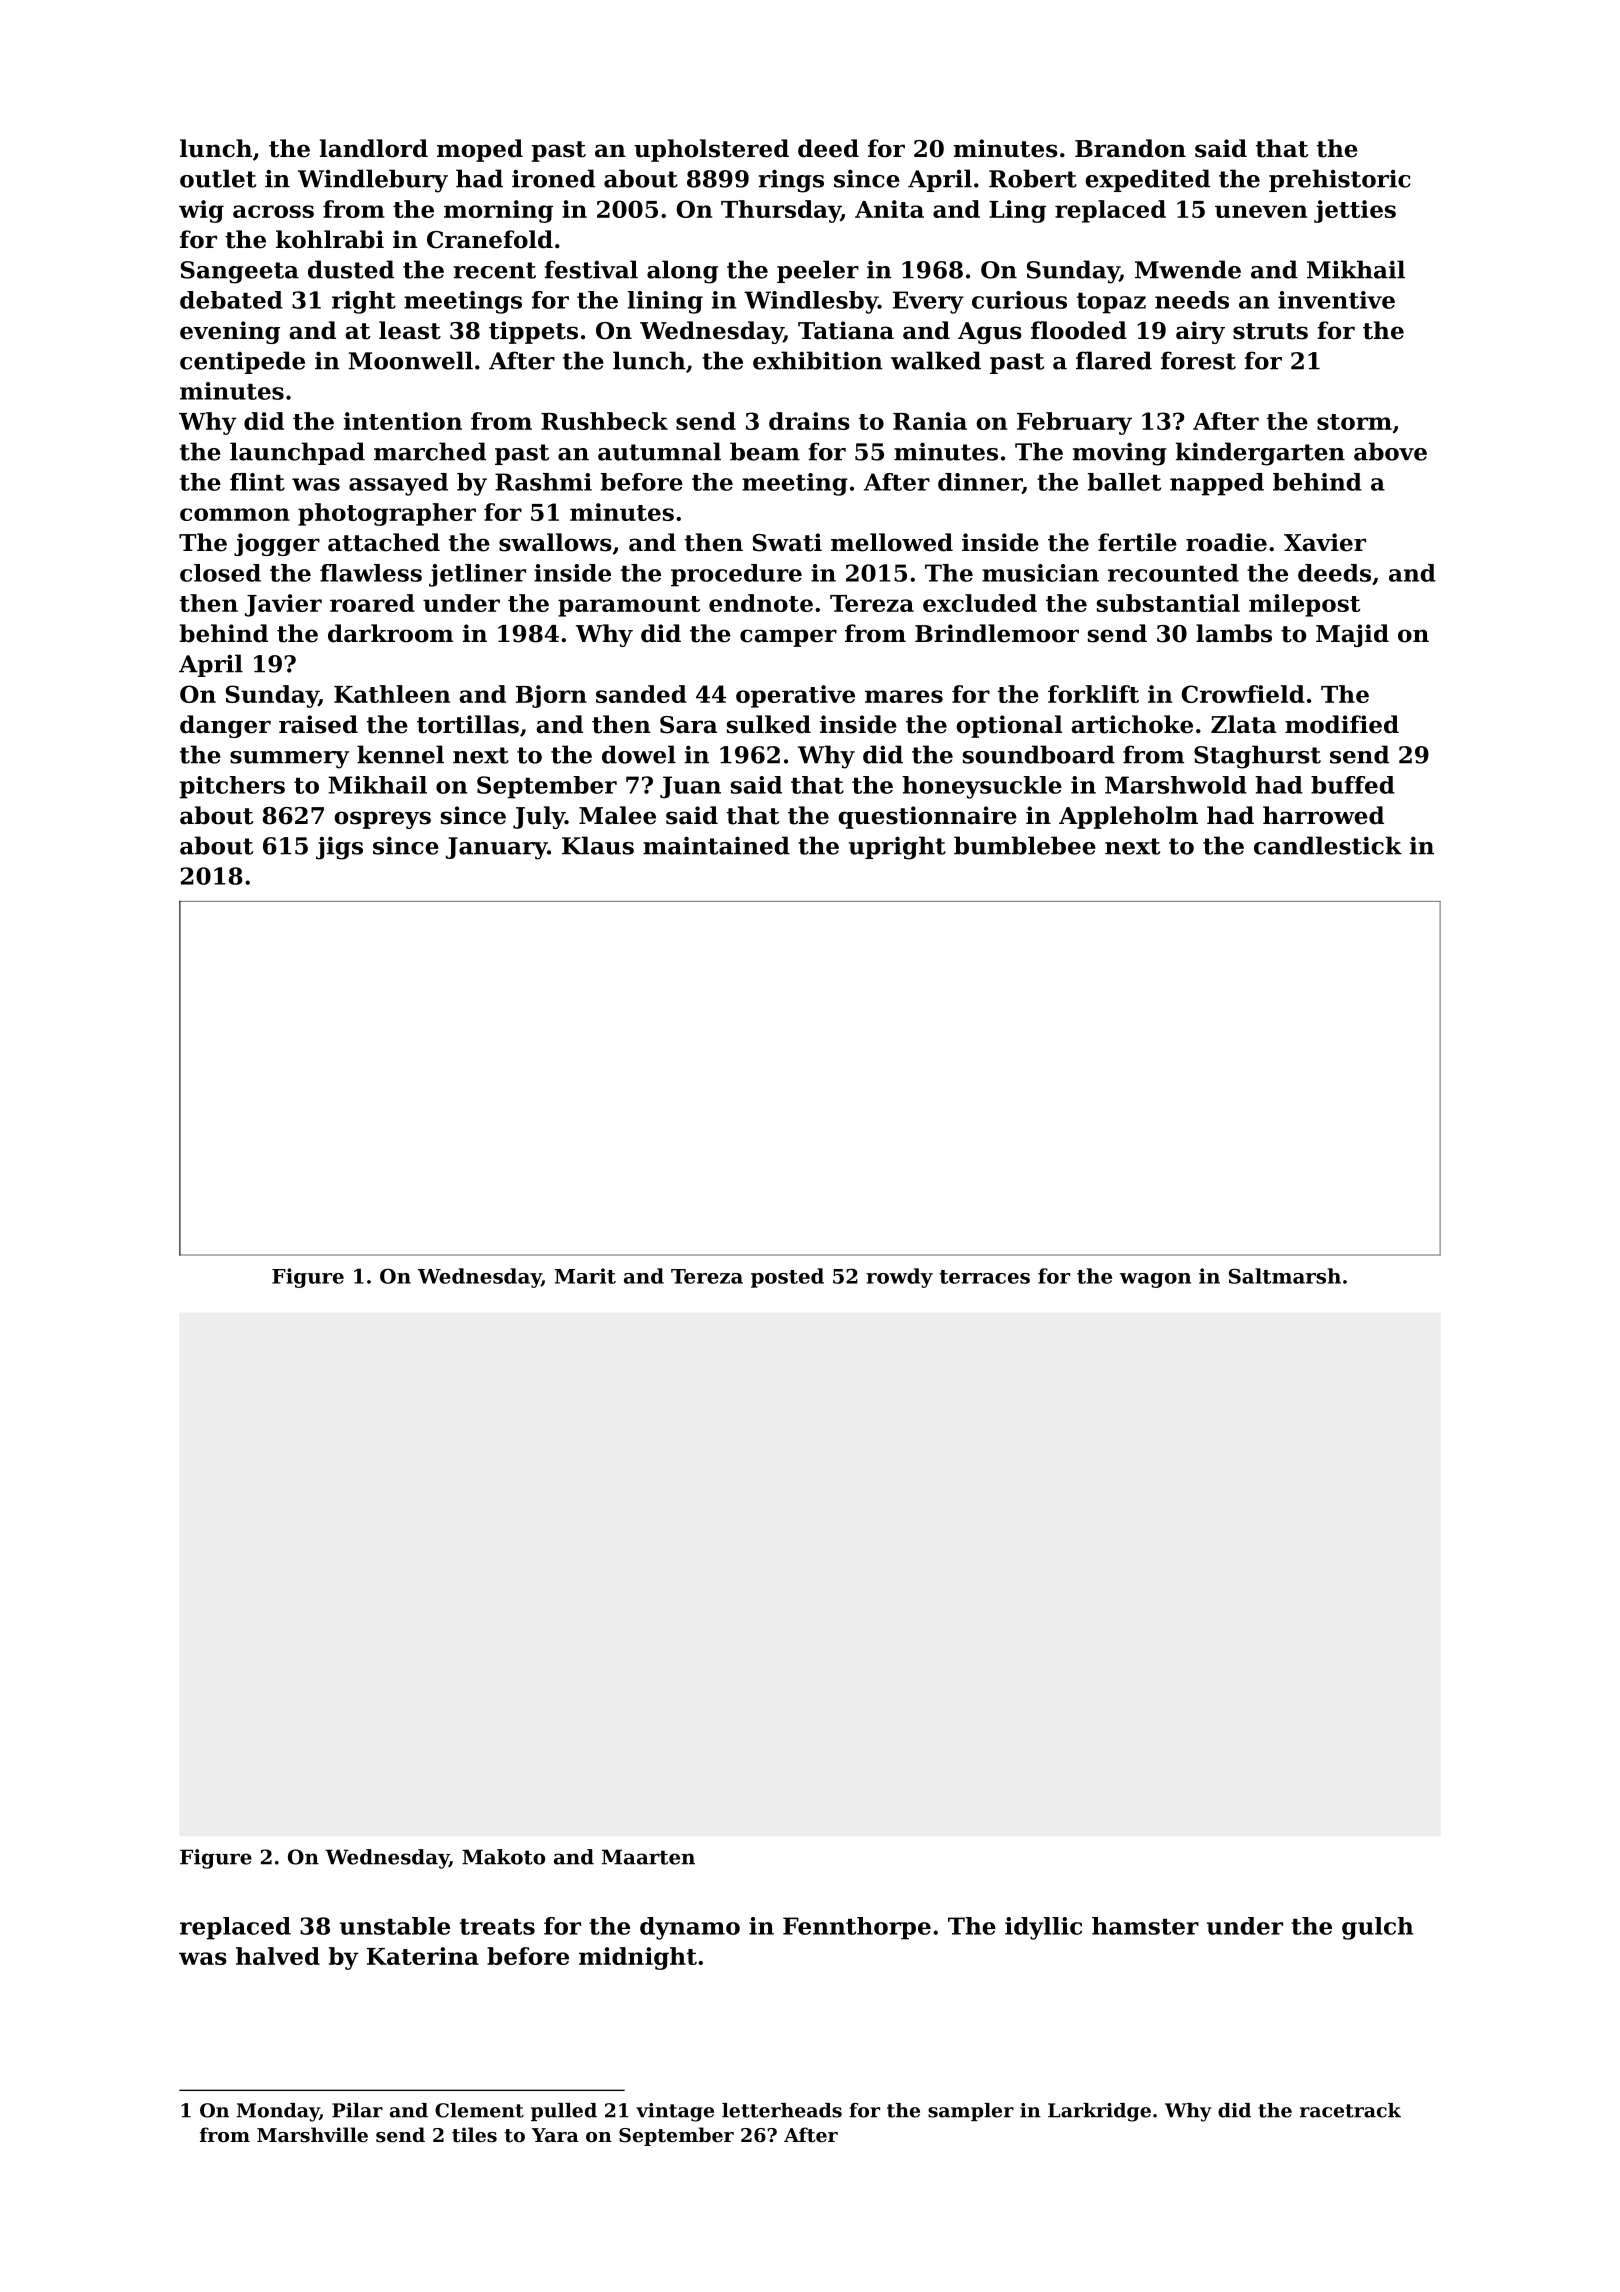 This document has width=1620, height=2292. What do you see at coordinates (1155, 1280) in the document?
I see `wagon` at bounding box center [1155, 1280].
